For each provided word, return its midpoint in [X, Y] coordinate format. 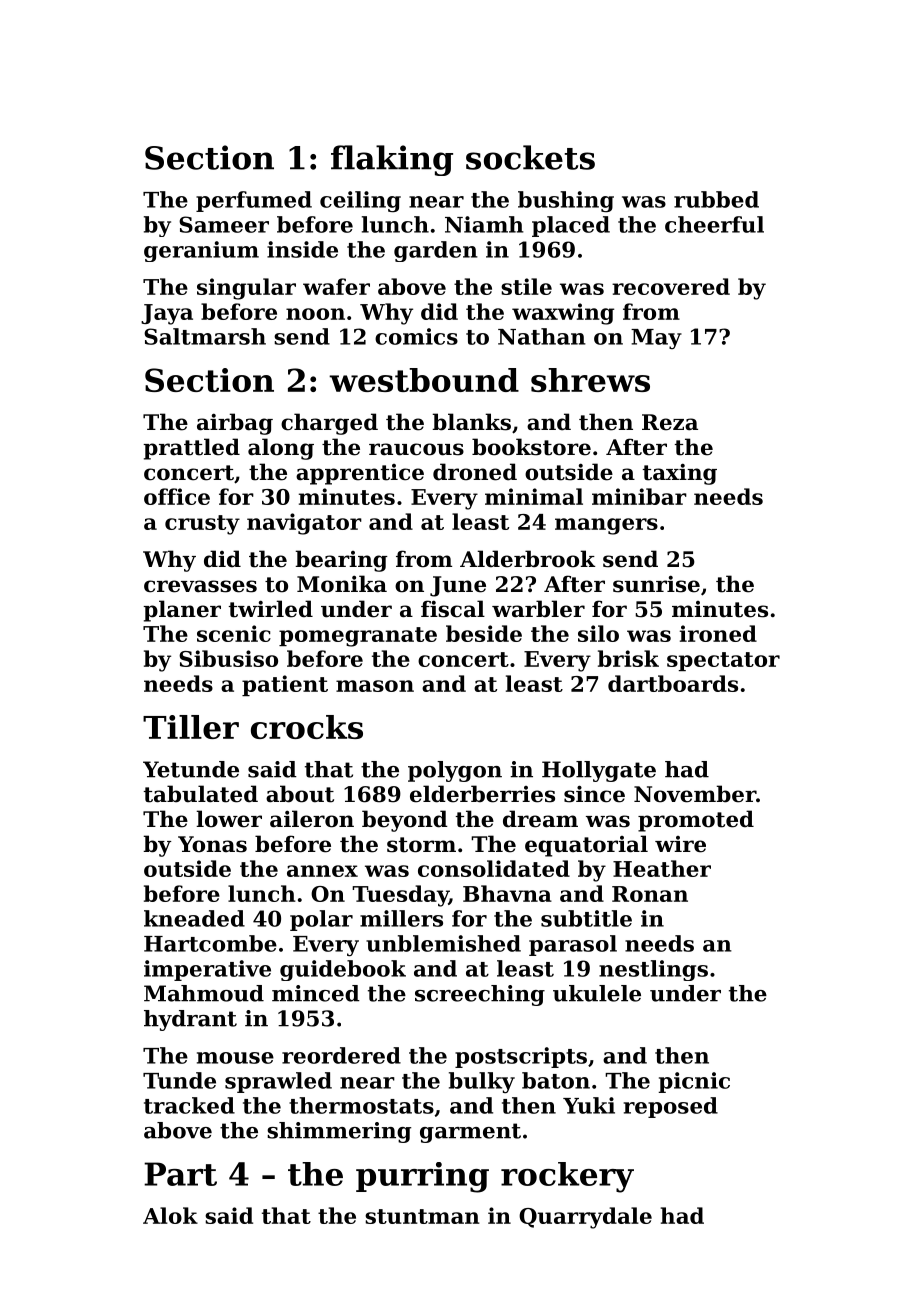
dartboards [673, 683]
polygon [455, 771]
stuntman [422, 1216]
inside [302, 249]
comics [416, 336]
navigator [304, 524]
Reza [670, 422]
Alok [170, 1215]
